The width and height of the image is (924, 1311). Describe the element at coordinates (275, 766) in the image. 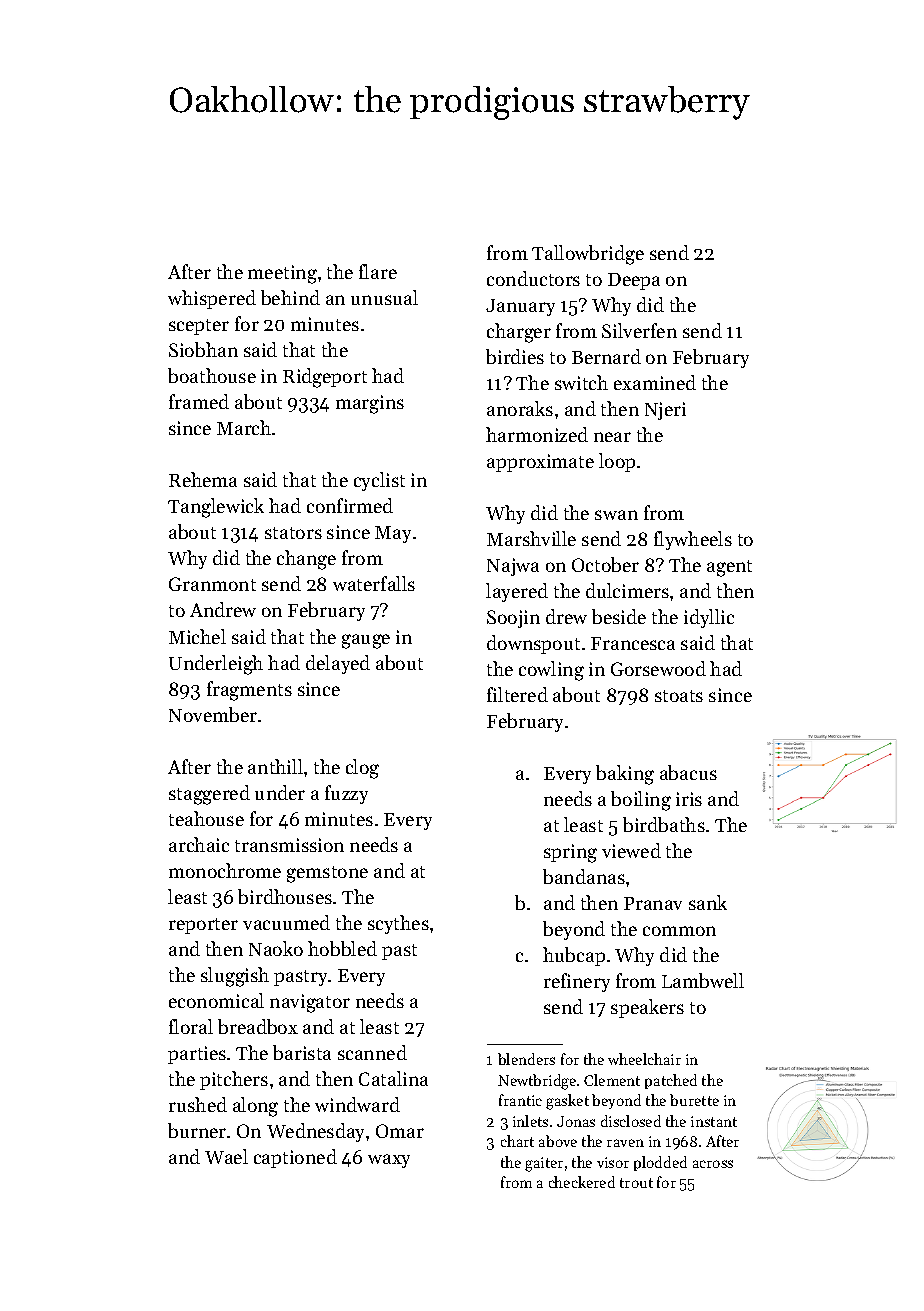

I see `anthill` at that location.
